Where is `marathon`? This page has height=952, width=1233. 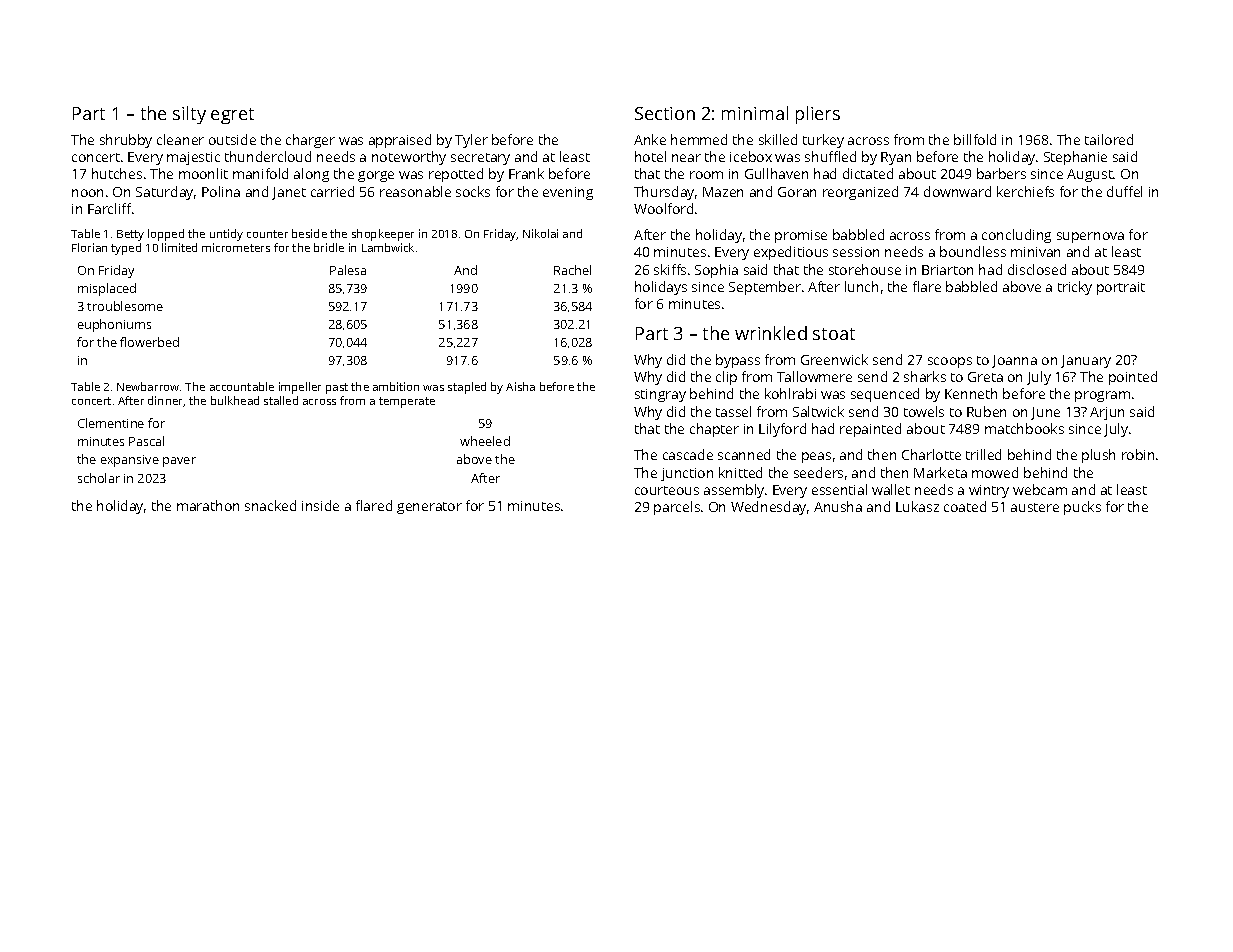
marathon is located at coordinates (208, 505).
